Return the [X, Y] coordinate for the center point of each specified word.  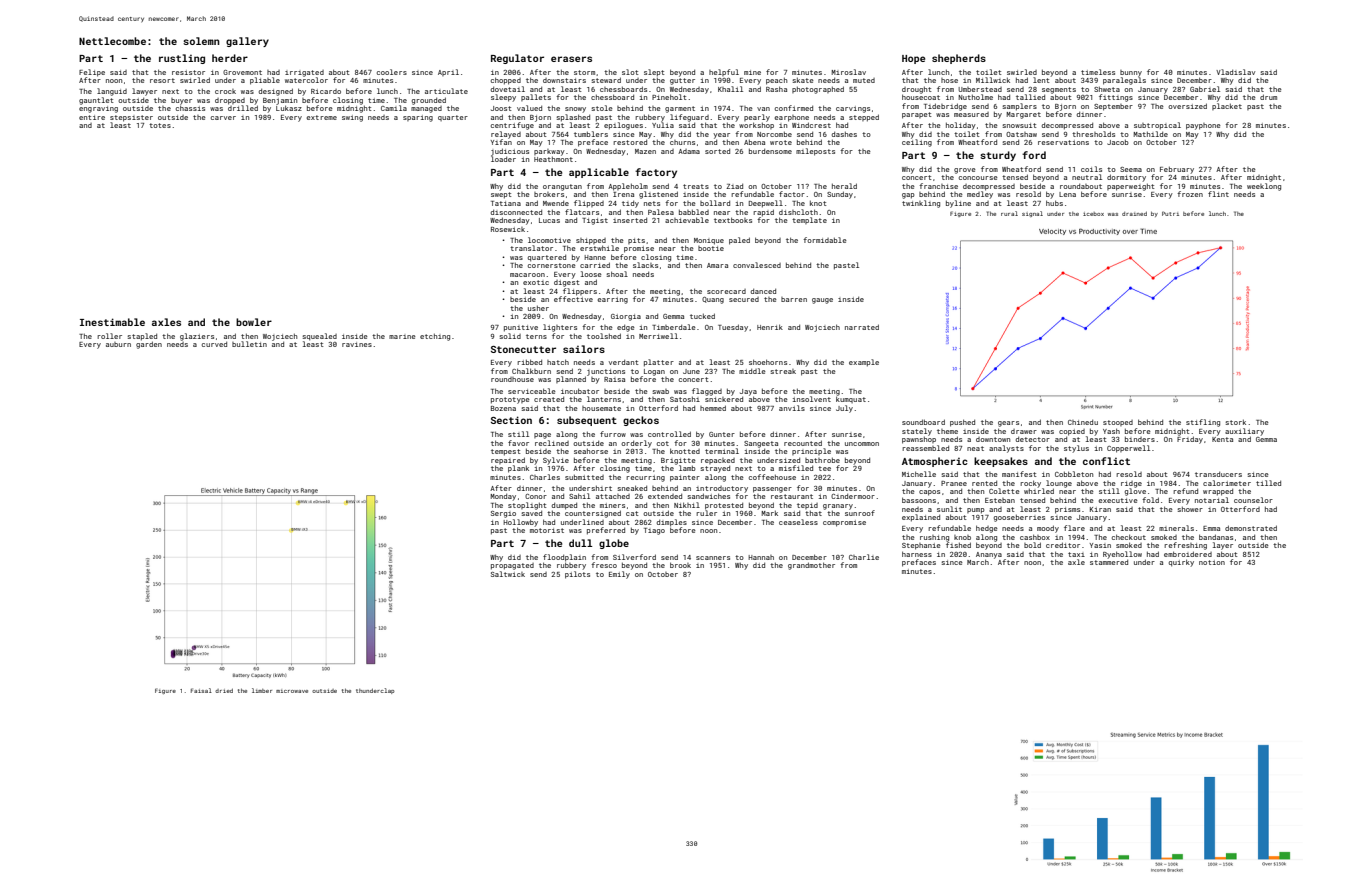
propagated [512, 566]
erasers [571, 59]
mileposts [815, 152]
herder [230, 58]
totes [160, 125]
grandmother [811, 566]
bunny [1131, 73]
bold [1032, 545]
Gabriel [1205, 89]
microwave [292, 691]
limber [262, 690]
